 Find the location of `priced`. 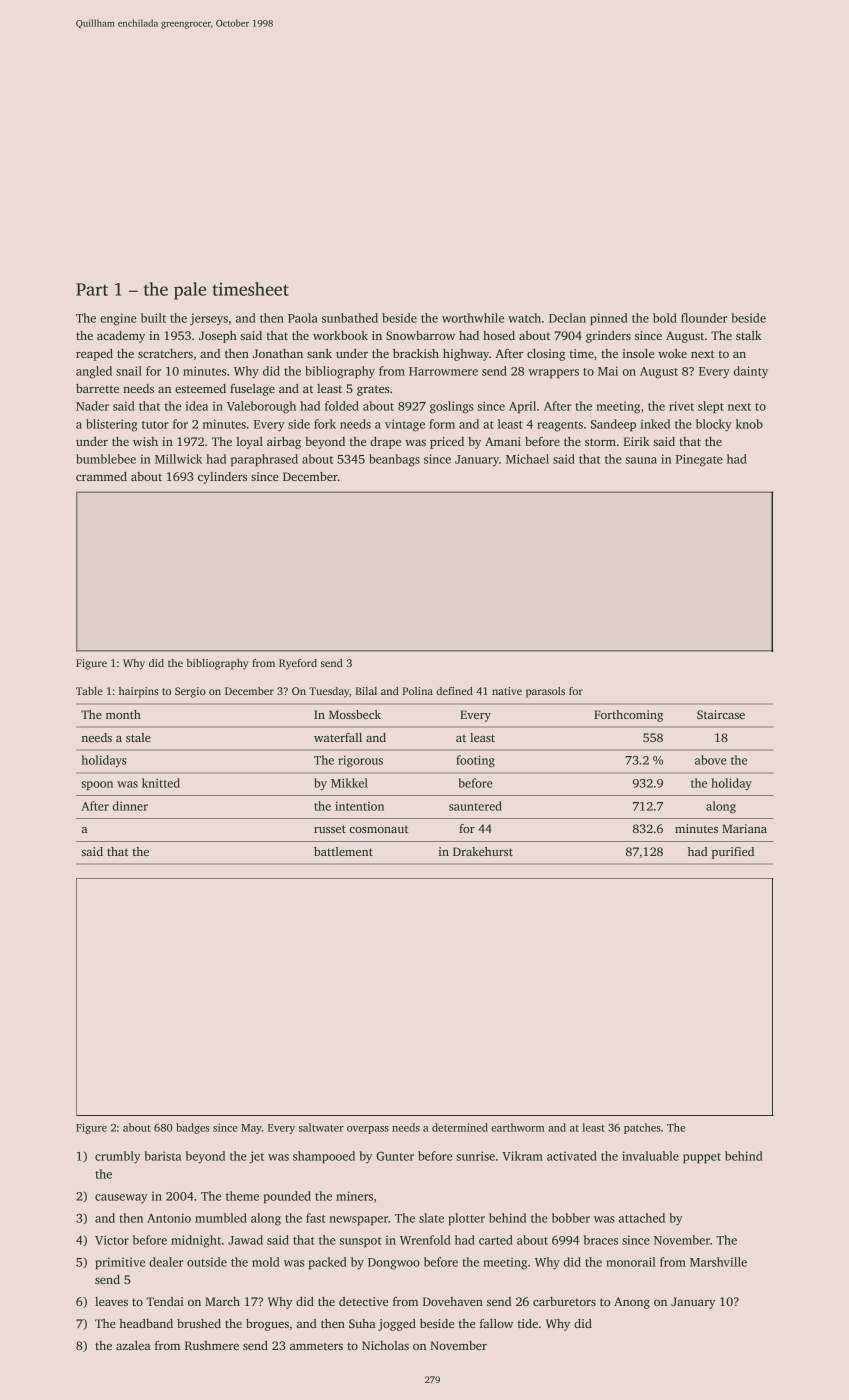

priced is located at coordinates (447, 443).
